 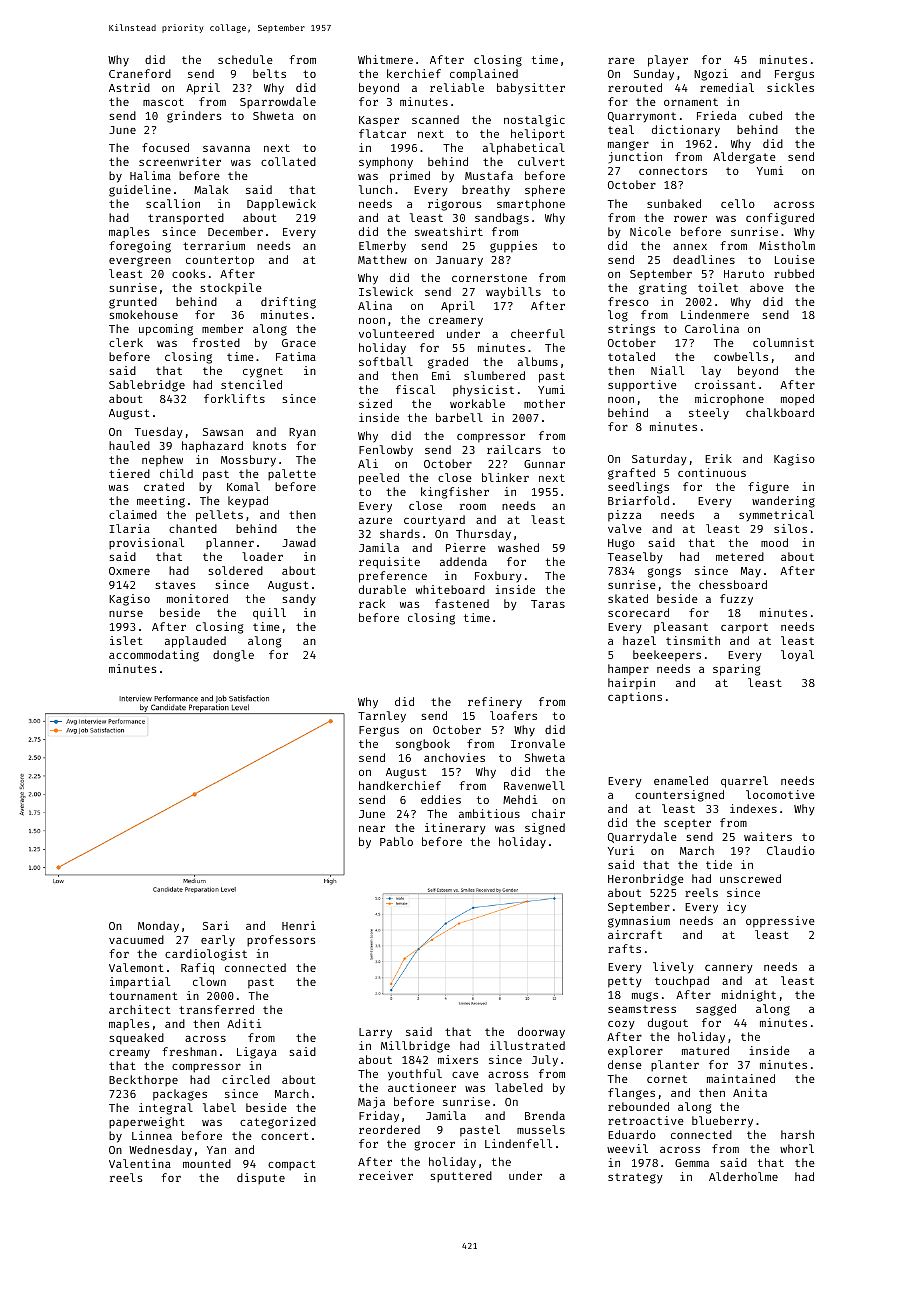 I want to click on fresco, so click(x=628, y=301).
